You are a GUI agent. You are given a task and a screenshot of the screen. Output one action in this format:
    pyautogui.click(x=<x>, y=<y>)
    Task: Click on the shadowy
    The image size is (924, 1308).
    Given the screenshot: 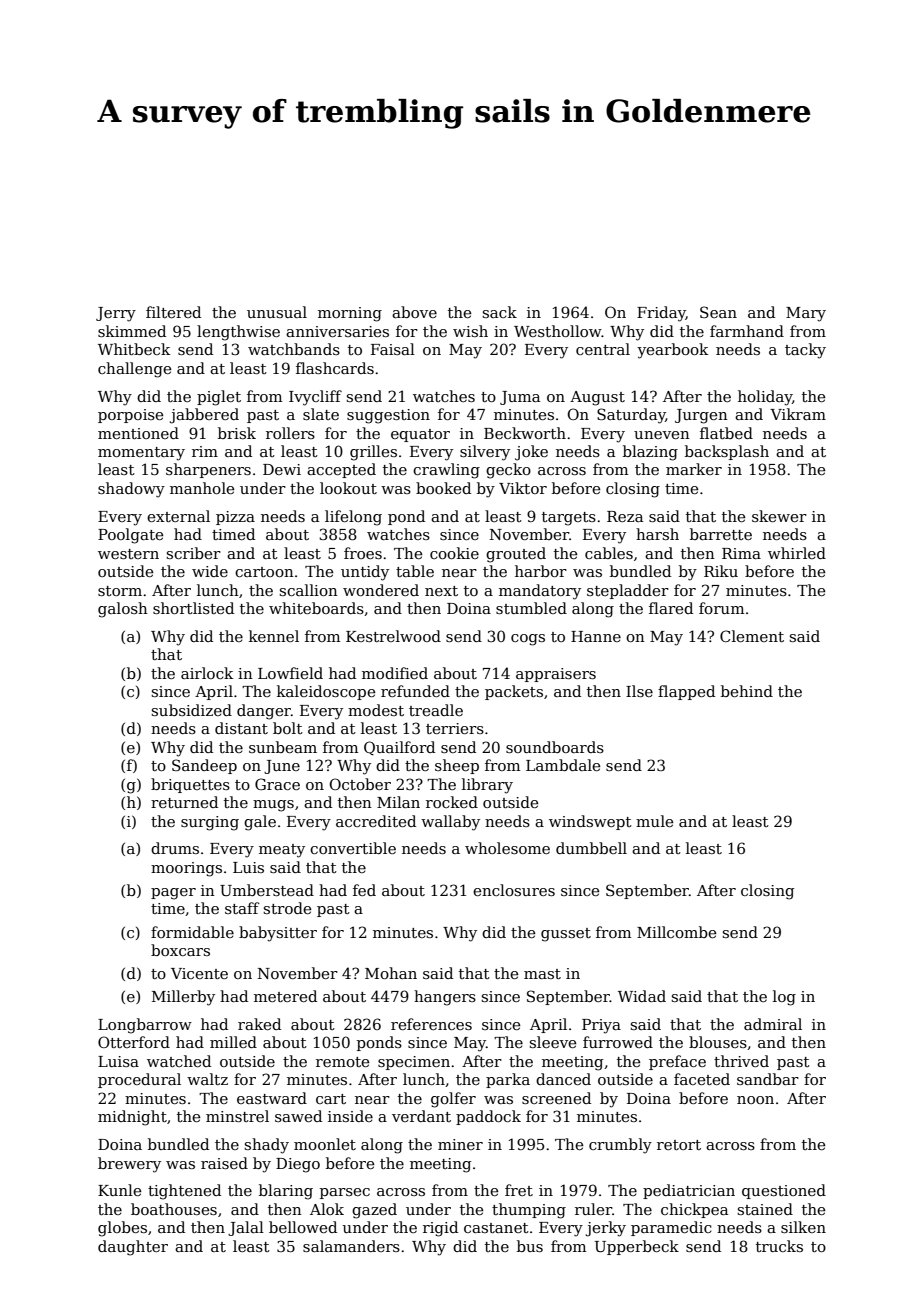 What is the action you would take?
    pyautogui.click(x=131, y=490)
